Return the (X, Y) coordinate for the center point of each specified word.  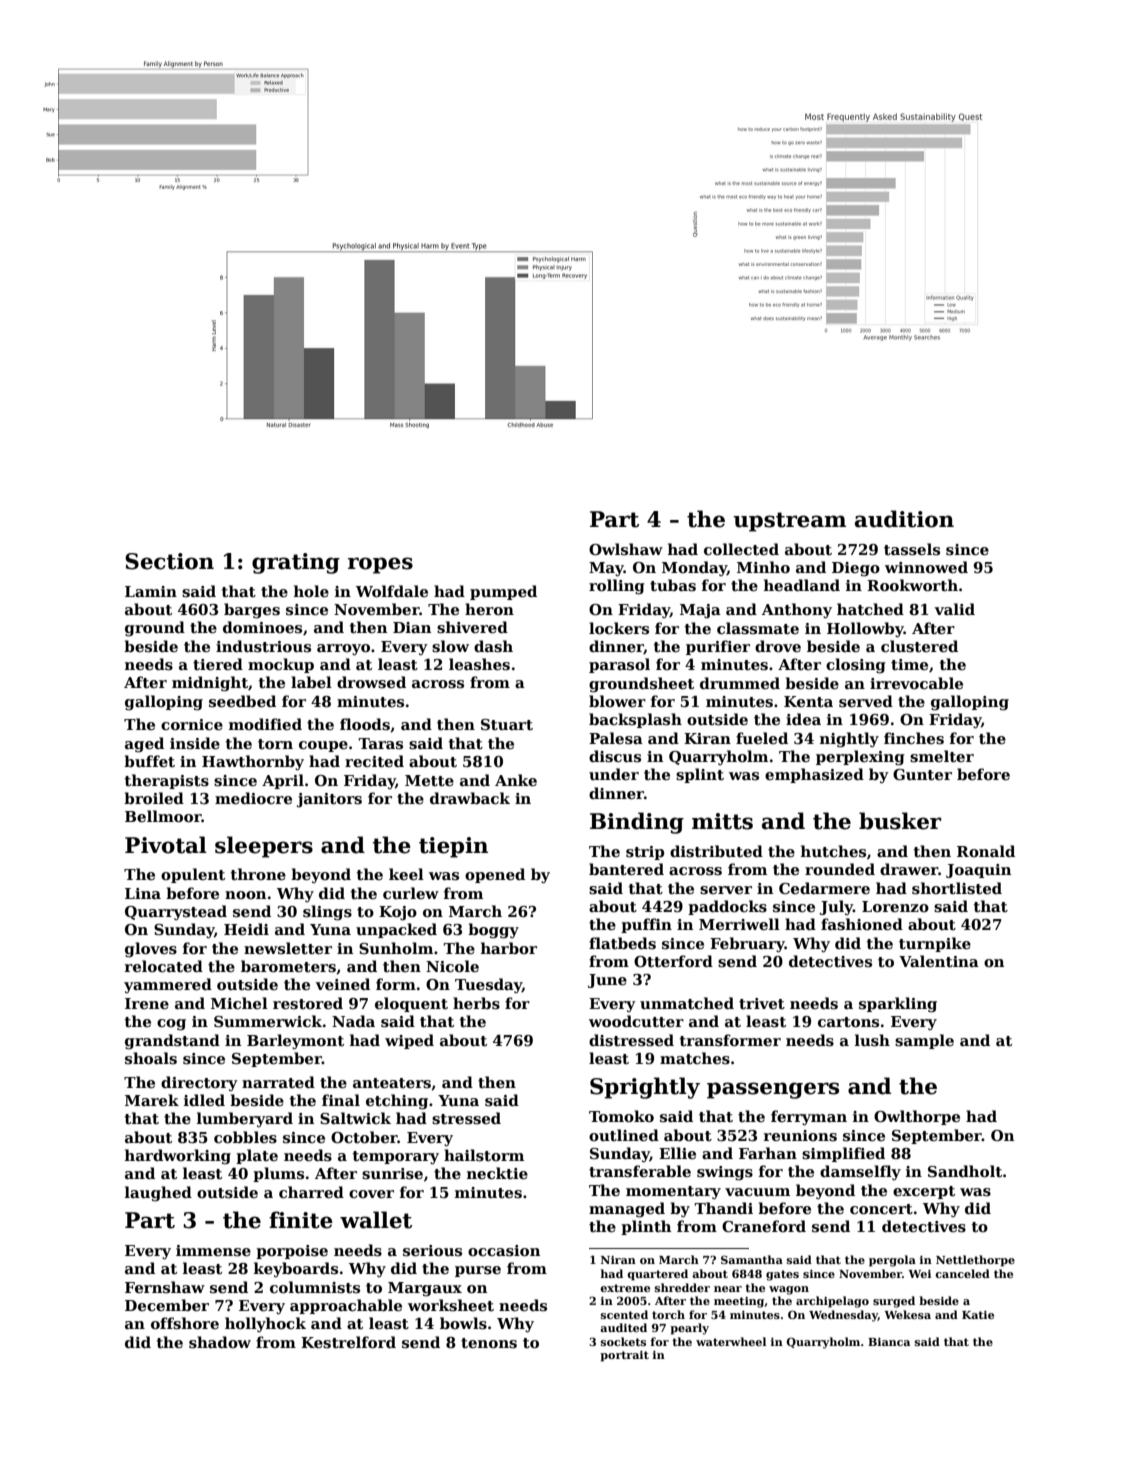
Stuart (507, 724)
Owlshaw (626, 549)
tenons (489, 1343)
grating (296, 563)
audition (904, 519)
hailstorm (484, 1155)
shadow (220, 1342)
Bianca (889, 1342)
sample (924, 1041)
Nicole (452, 966)
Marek (152, 1100)
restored (308, 1003)
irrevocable (916, 683)
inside (195, 743)
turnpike (935, 944)
